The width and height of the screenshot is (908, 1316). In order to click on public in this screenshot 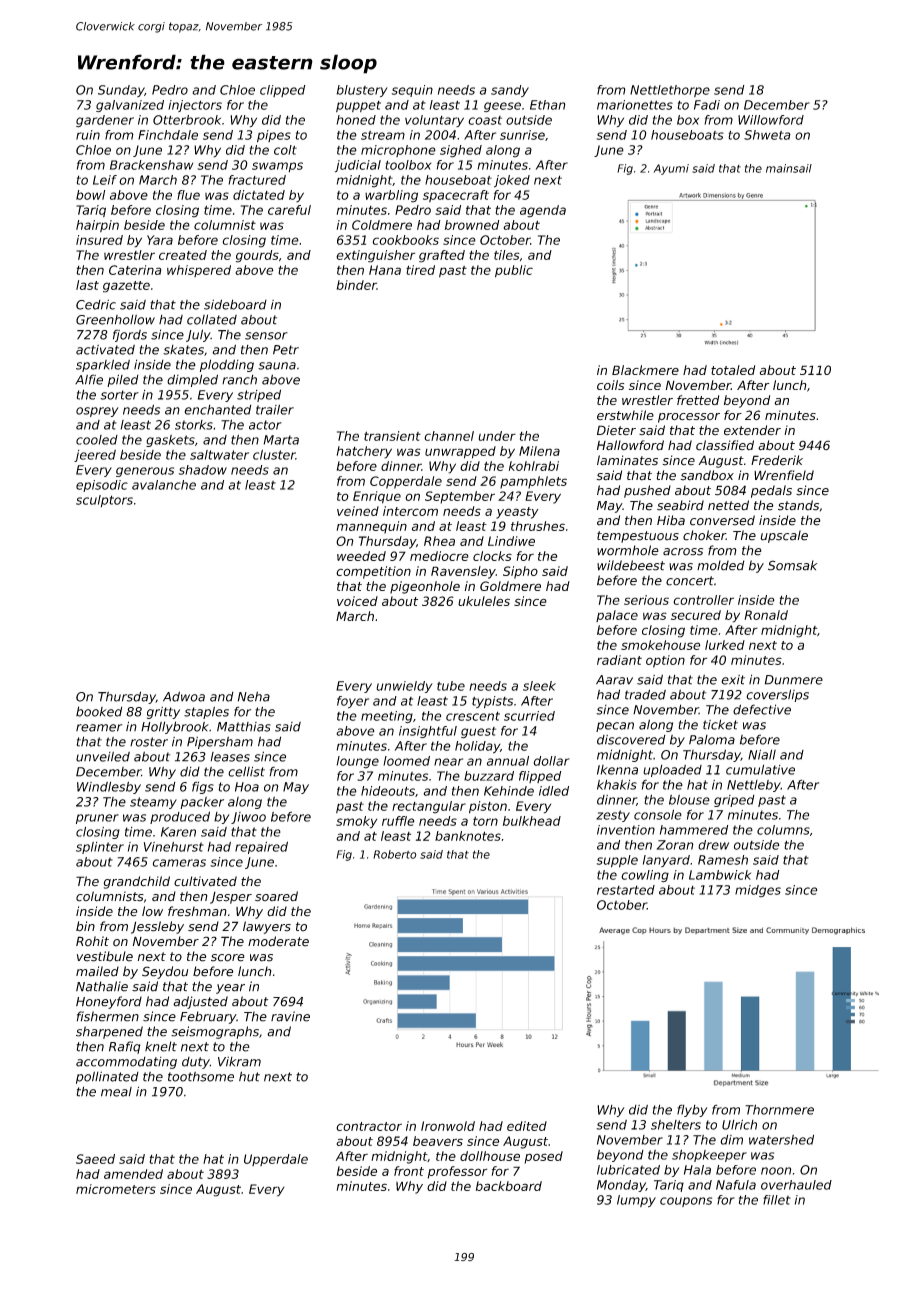, I will do `click(514, 271)`.
